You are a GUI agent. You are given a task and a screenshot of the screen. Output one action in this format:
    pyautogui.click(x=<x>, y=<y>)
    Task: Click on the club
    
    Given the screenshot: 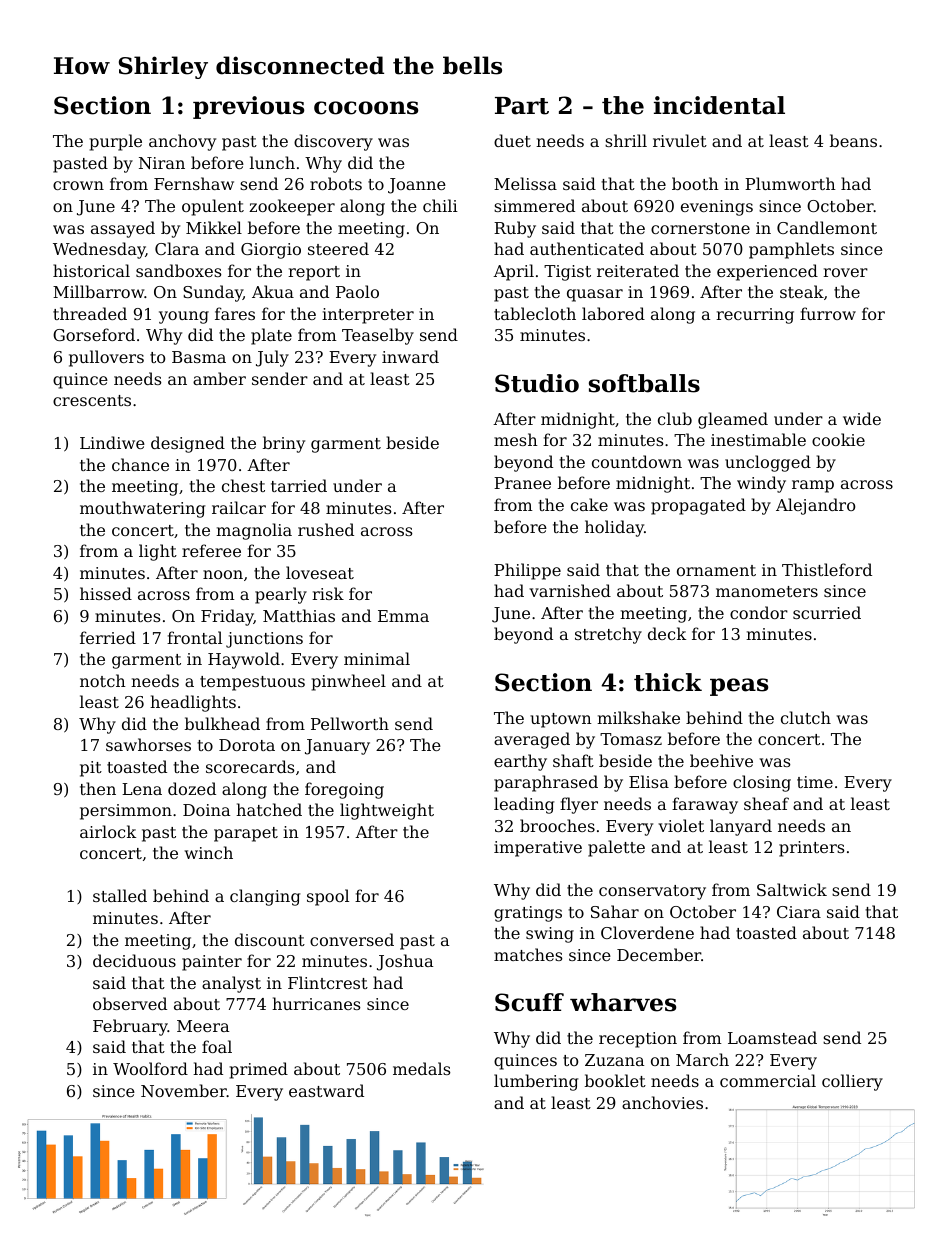 What is the action you would take?
    pyautogui.click(x=675, y=418)
